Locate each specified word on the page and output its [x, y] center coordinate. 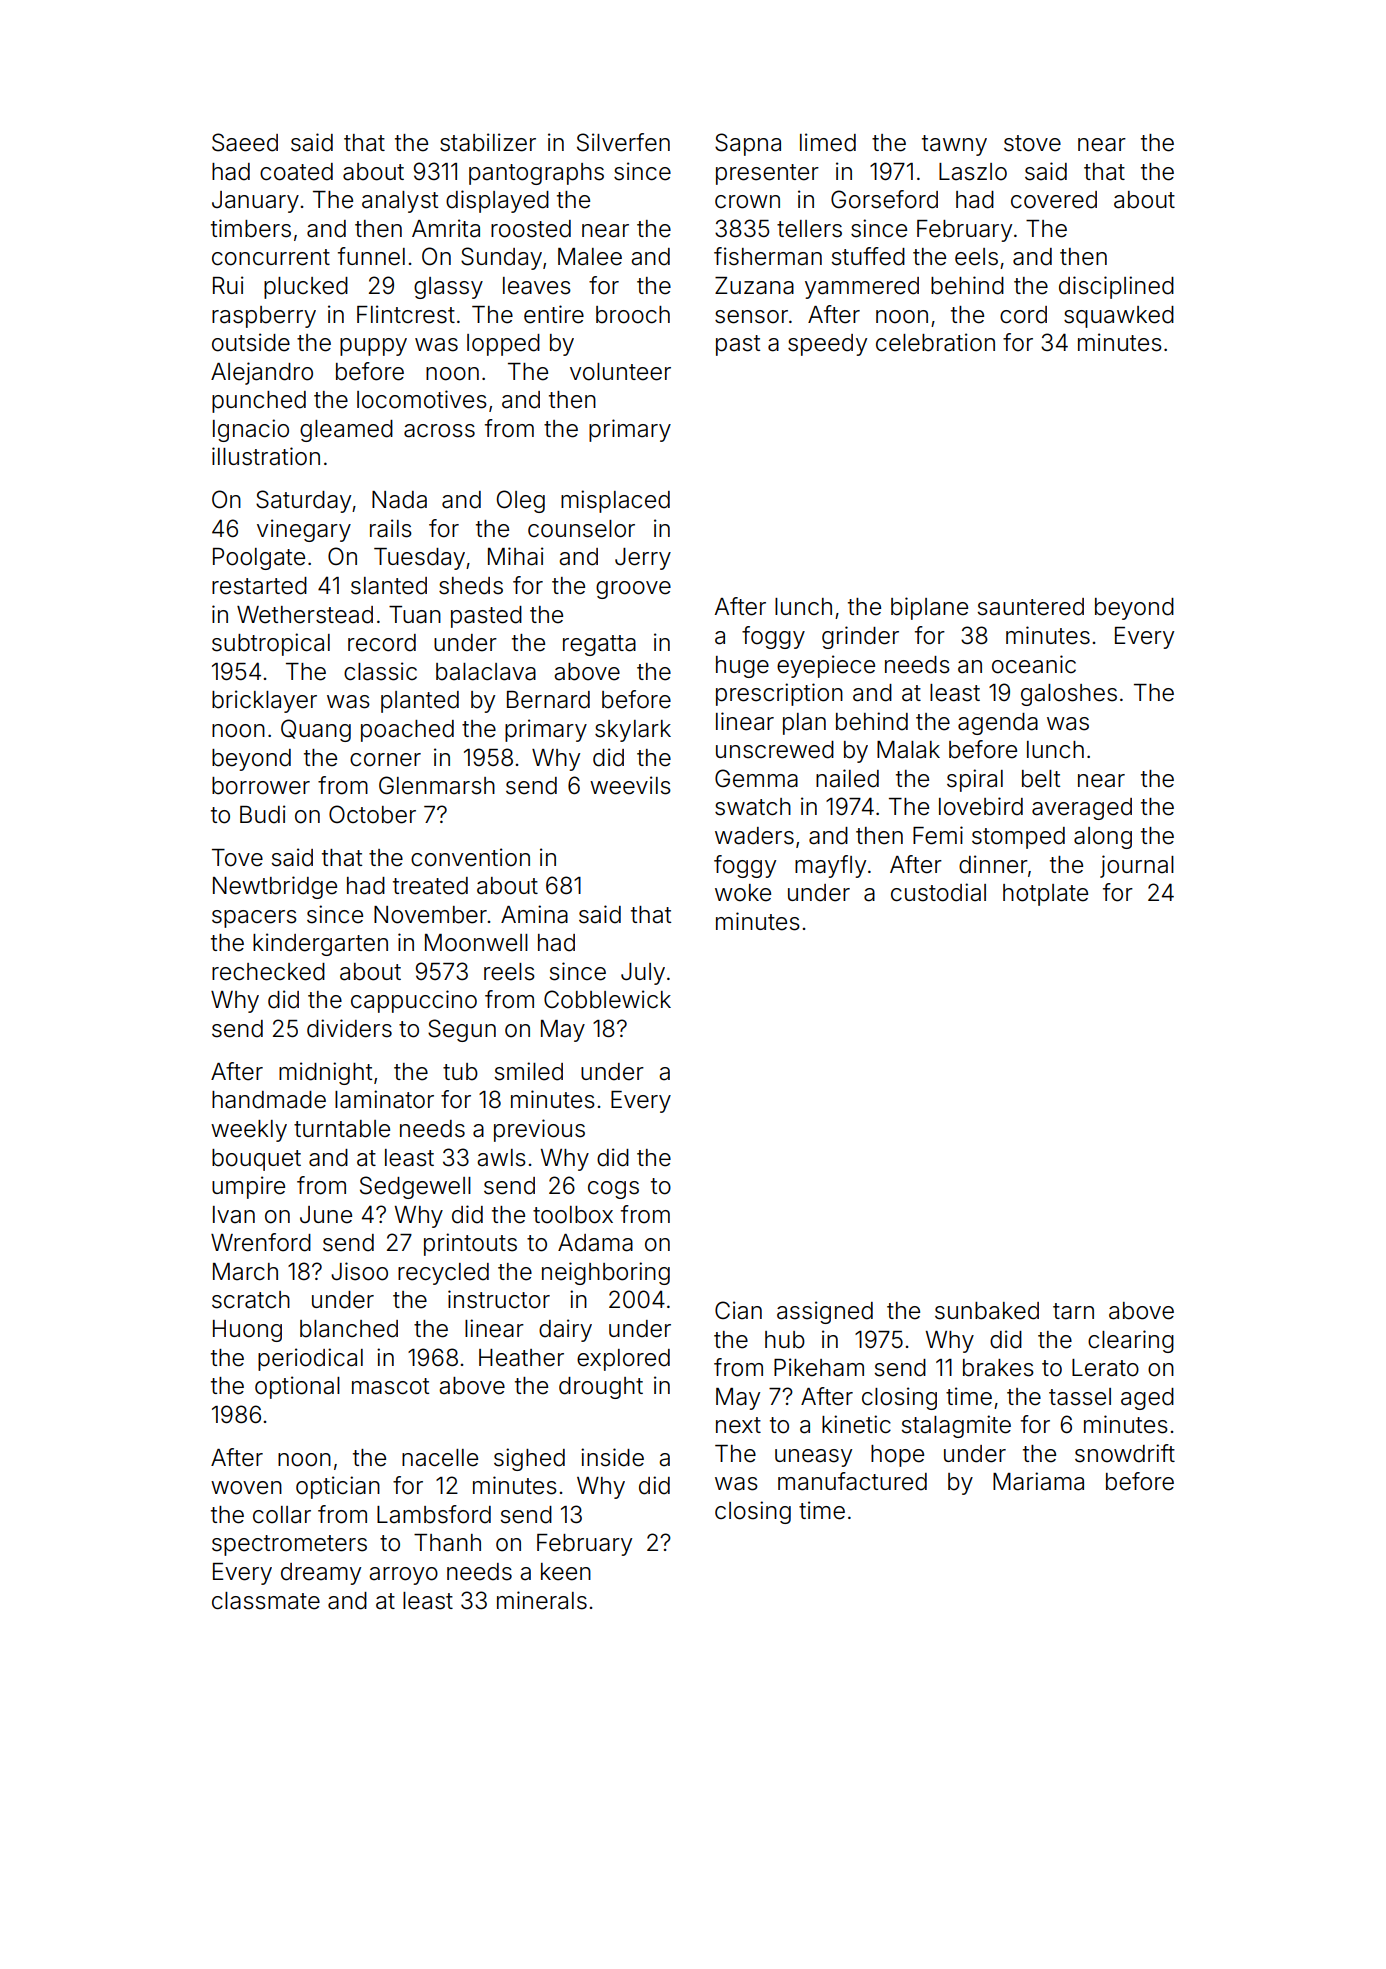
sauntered [1031, 607]
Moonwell [476, 943]
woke [743, 893]
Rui [228, 285]
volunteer [620, 372]
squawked [1119, 317]
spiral [975, 780]
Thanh [447, 1543]
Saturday [303, 501]
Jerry [643, 559]
